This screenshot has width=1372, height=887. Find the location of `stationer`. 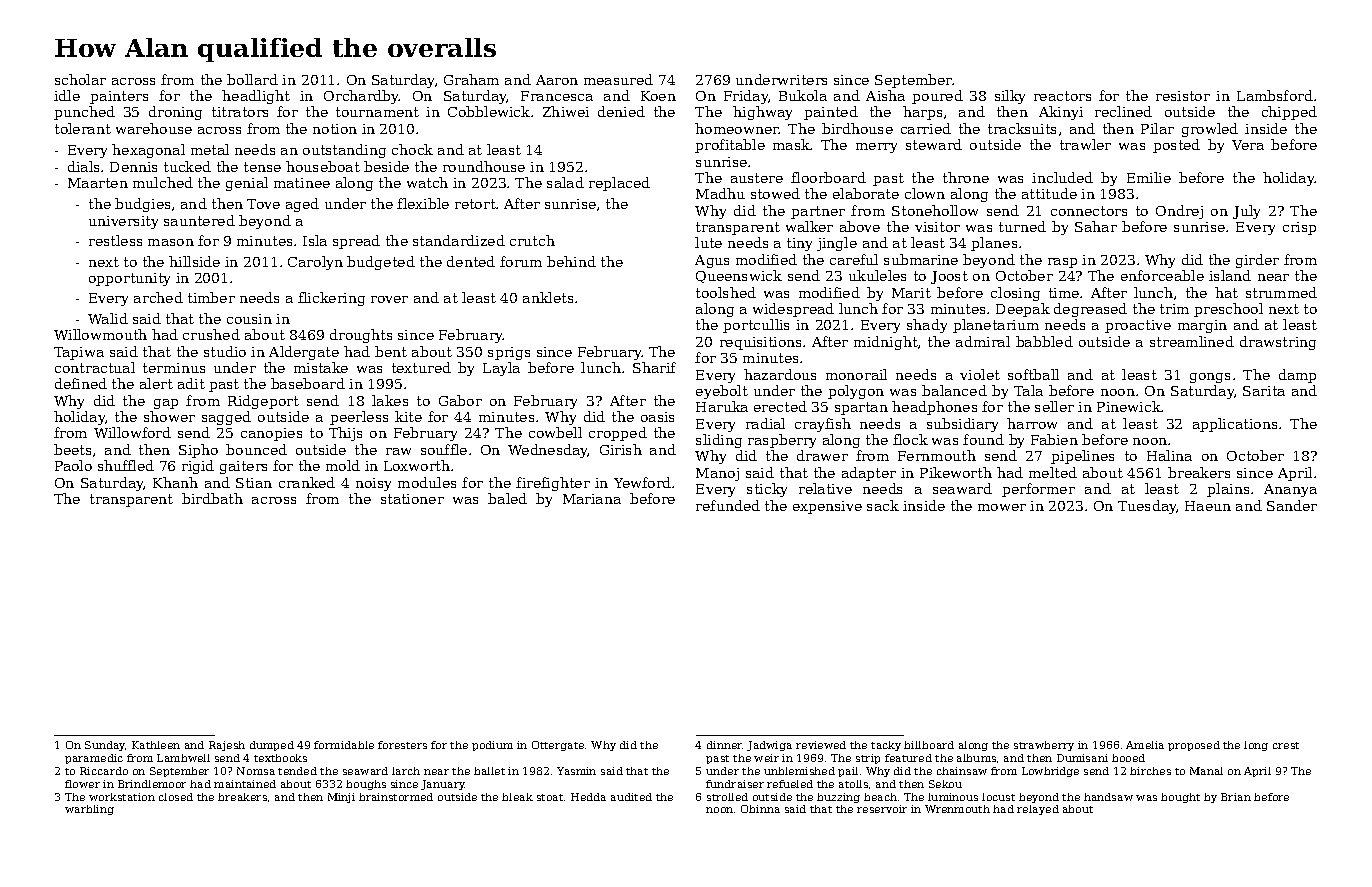

stationer is located at coordinates (412, 499).
